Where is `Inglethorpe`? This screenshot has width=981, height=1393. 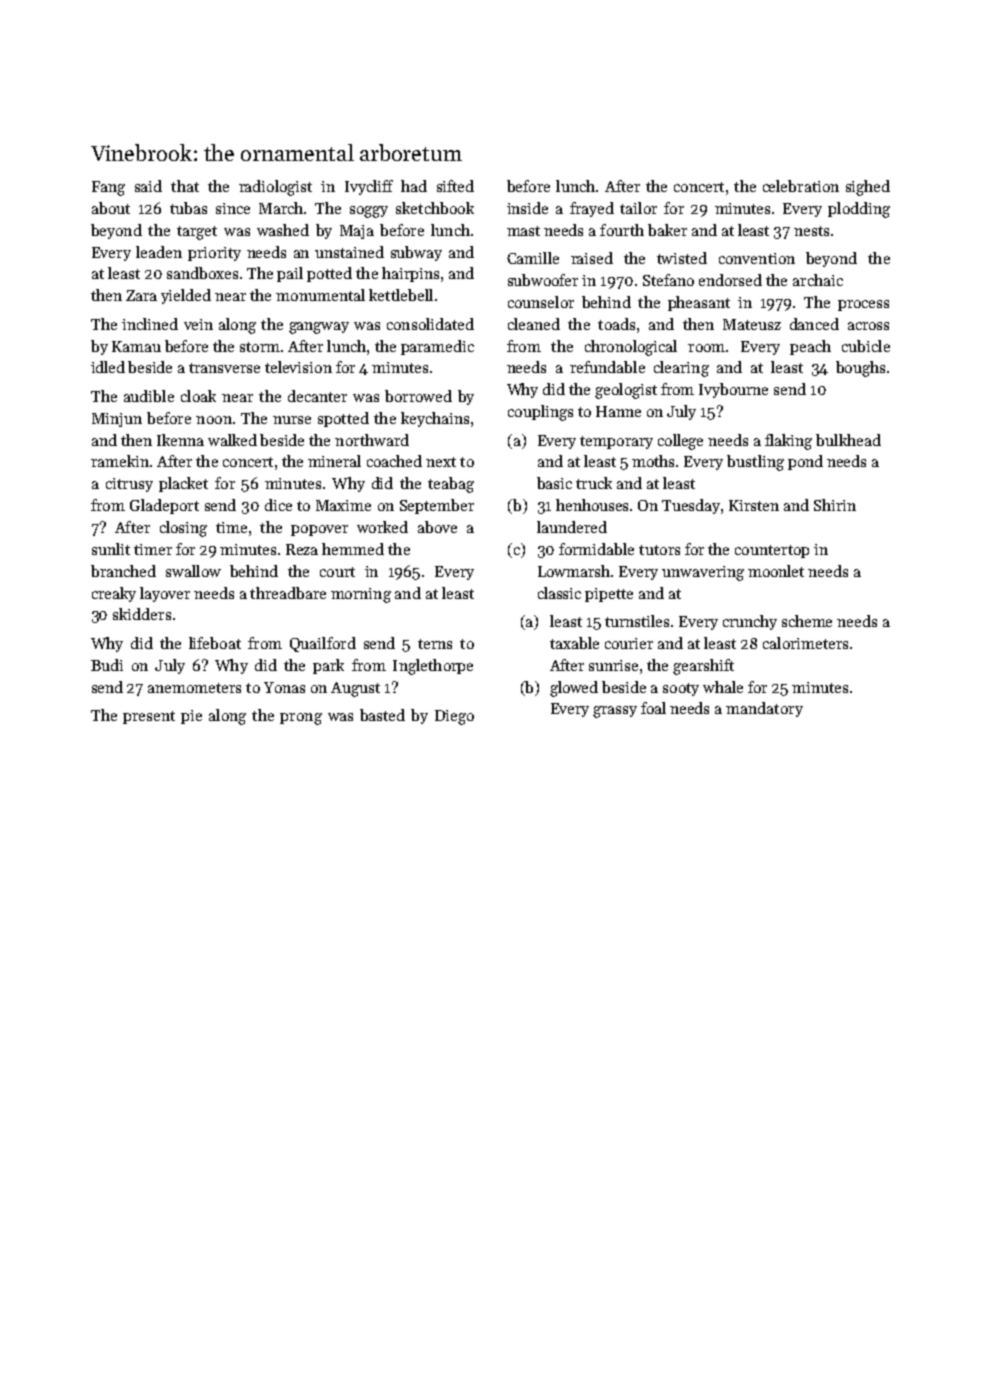
Inglethorpe is located at coordinates (433, 667).
